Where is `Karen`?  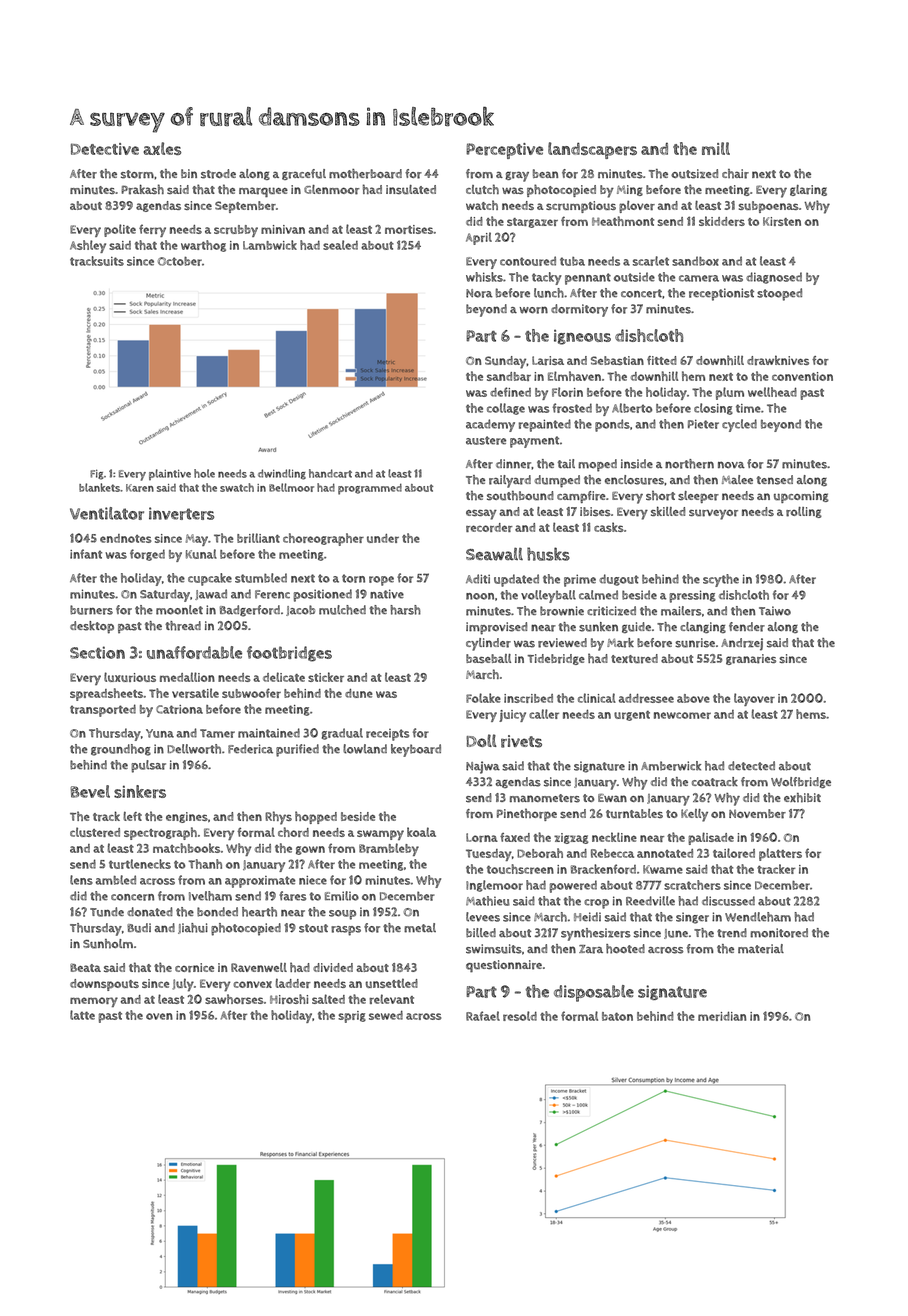
Karen is located at coordinates (140, 488).
